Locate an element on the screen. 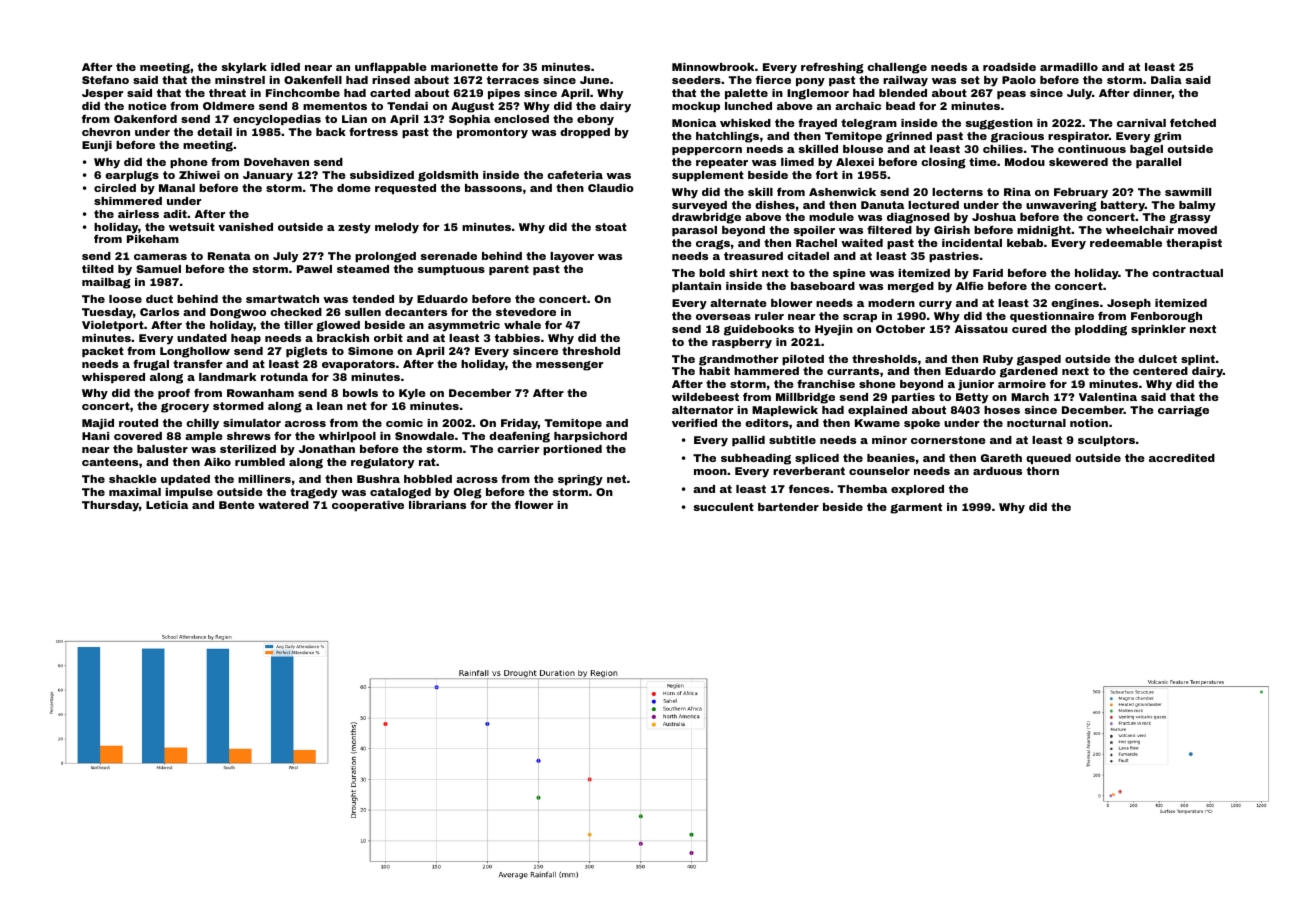 The width and height of the screenshot is (1308, 924). balmy is located at coordinates (1197, 206).
